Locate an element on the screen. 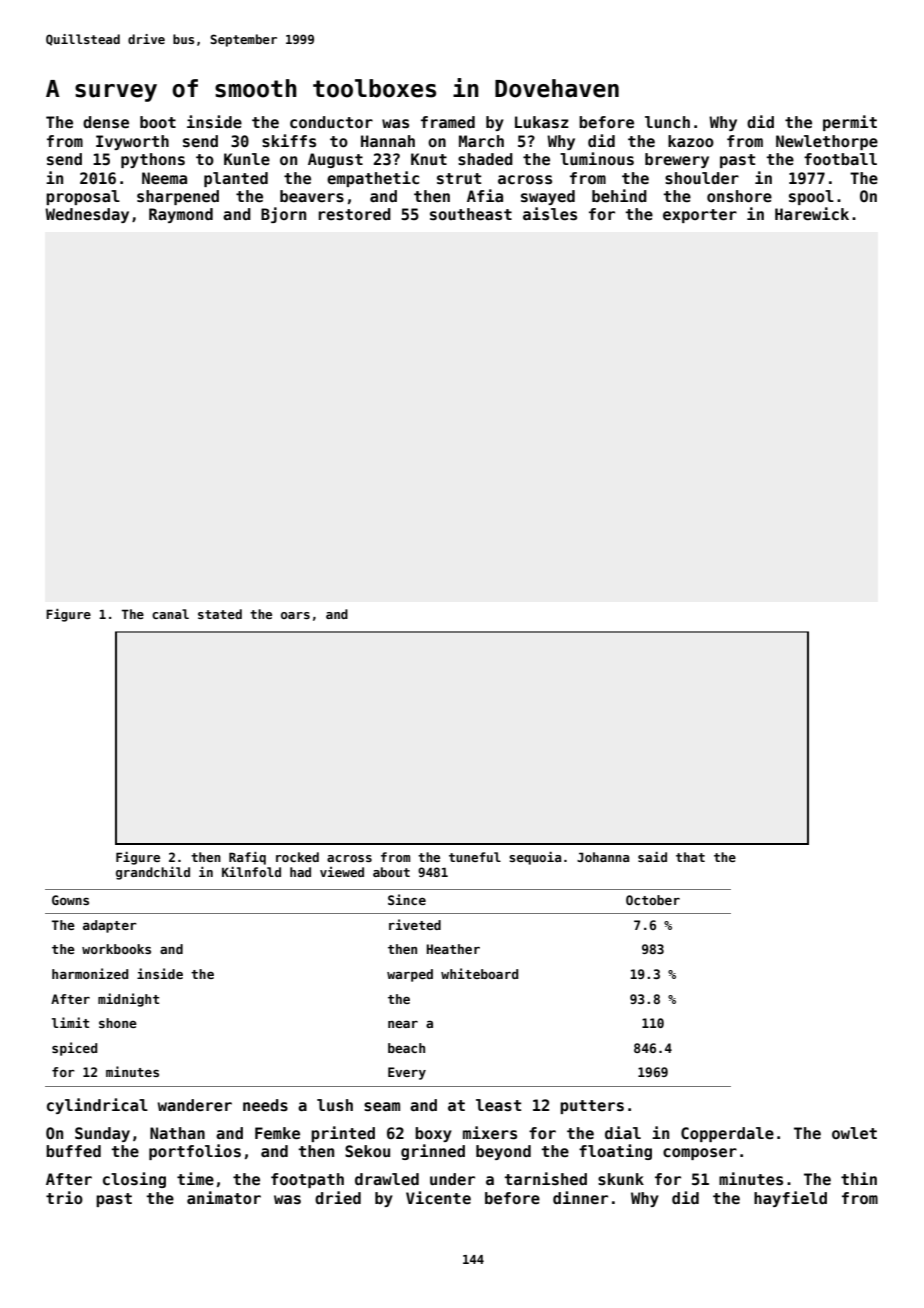 The width and height of the screenshot is (924, 1308). footpath is located at coordinates (307, 1180).
